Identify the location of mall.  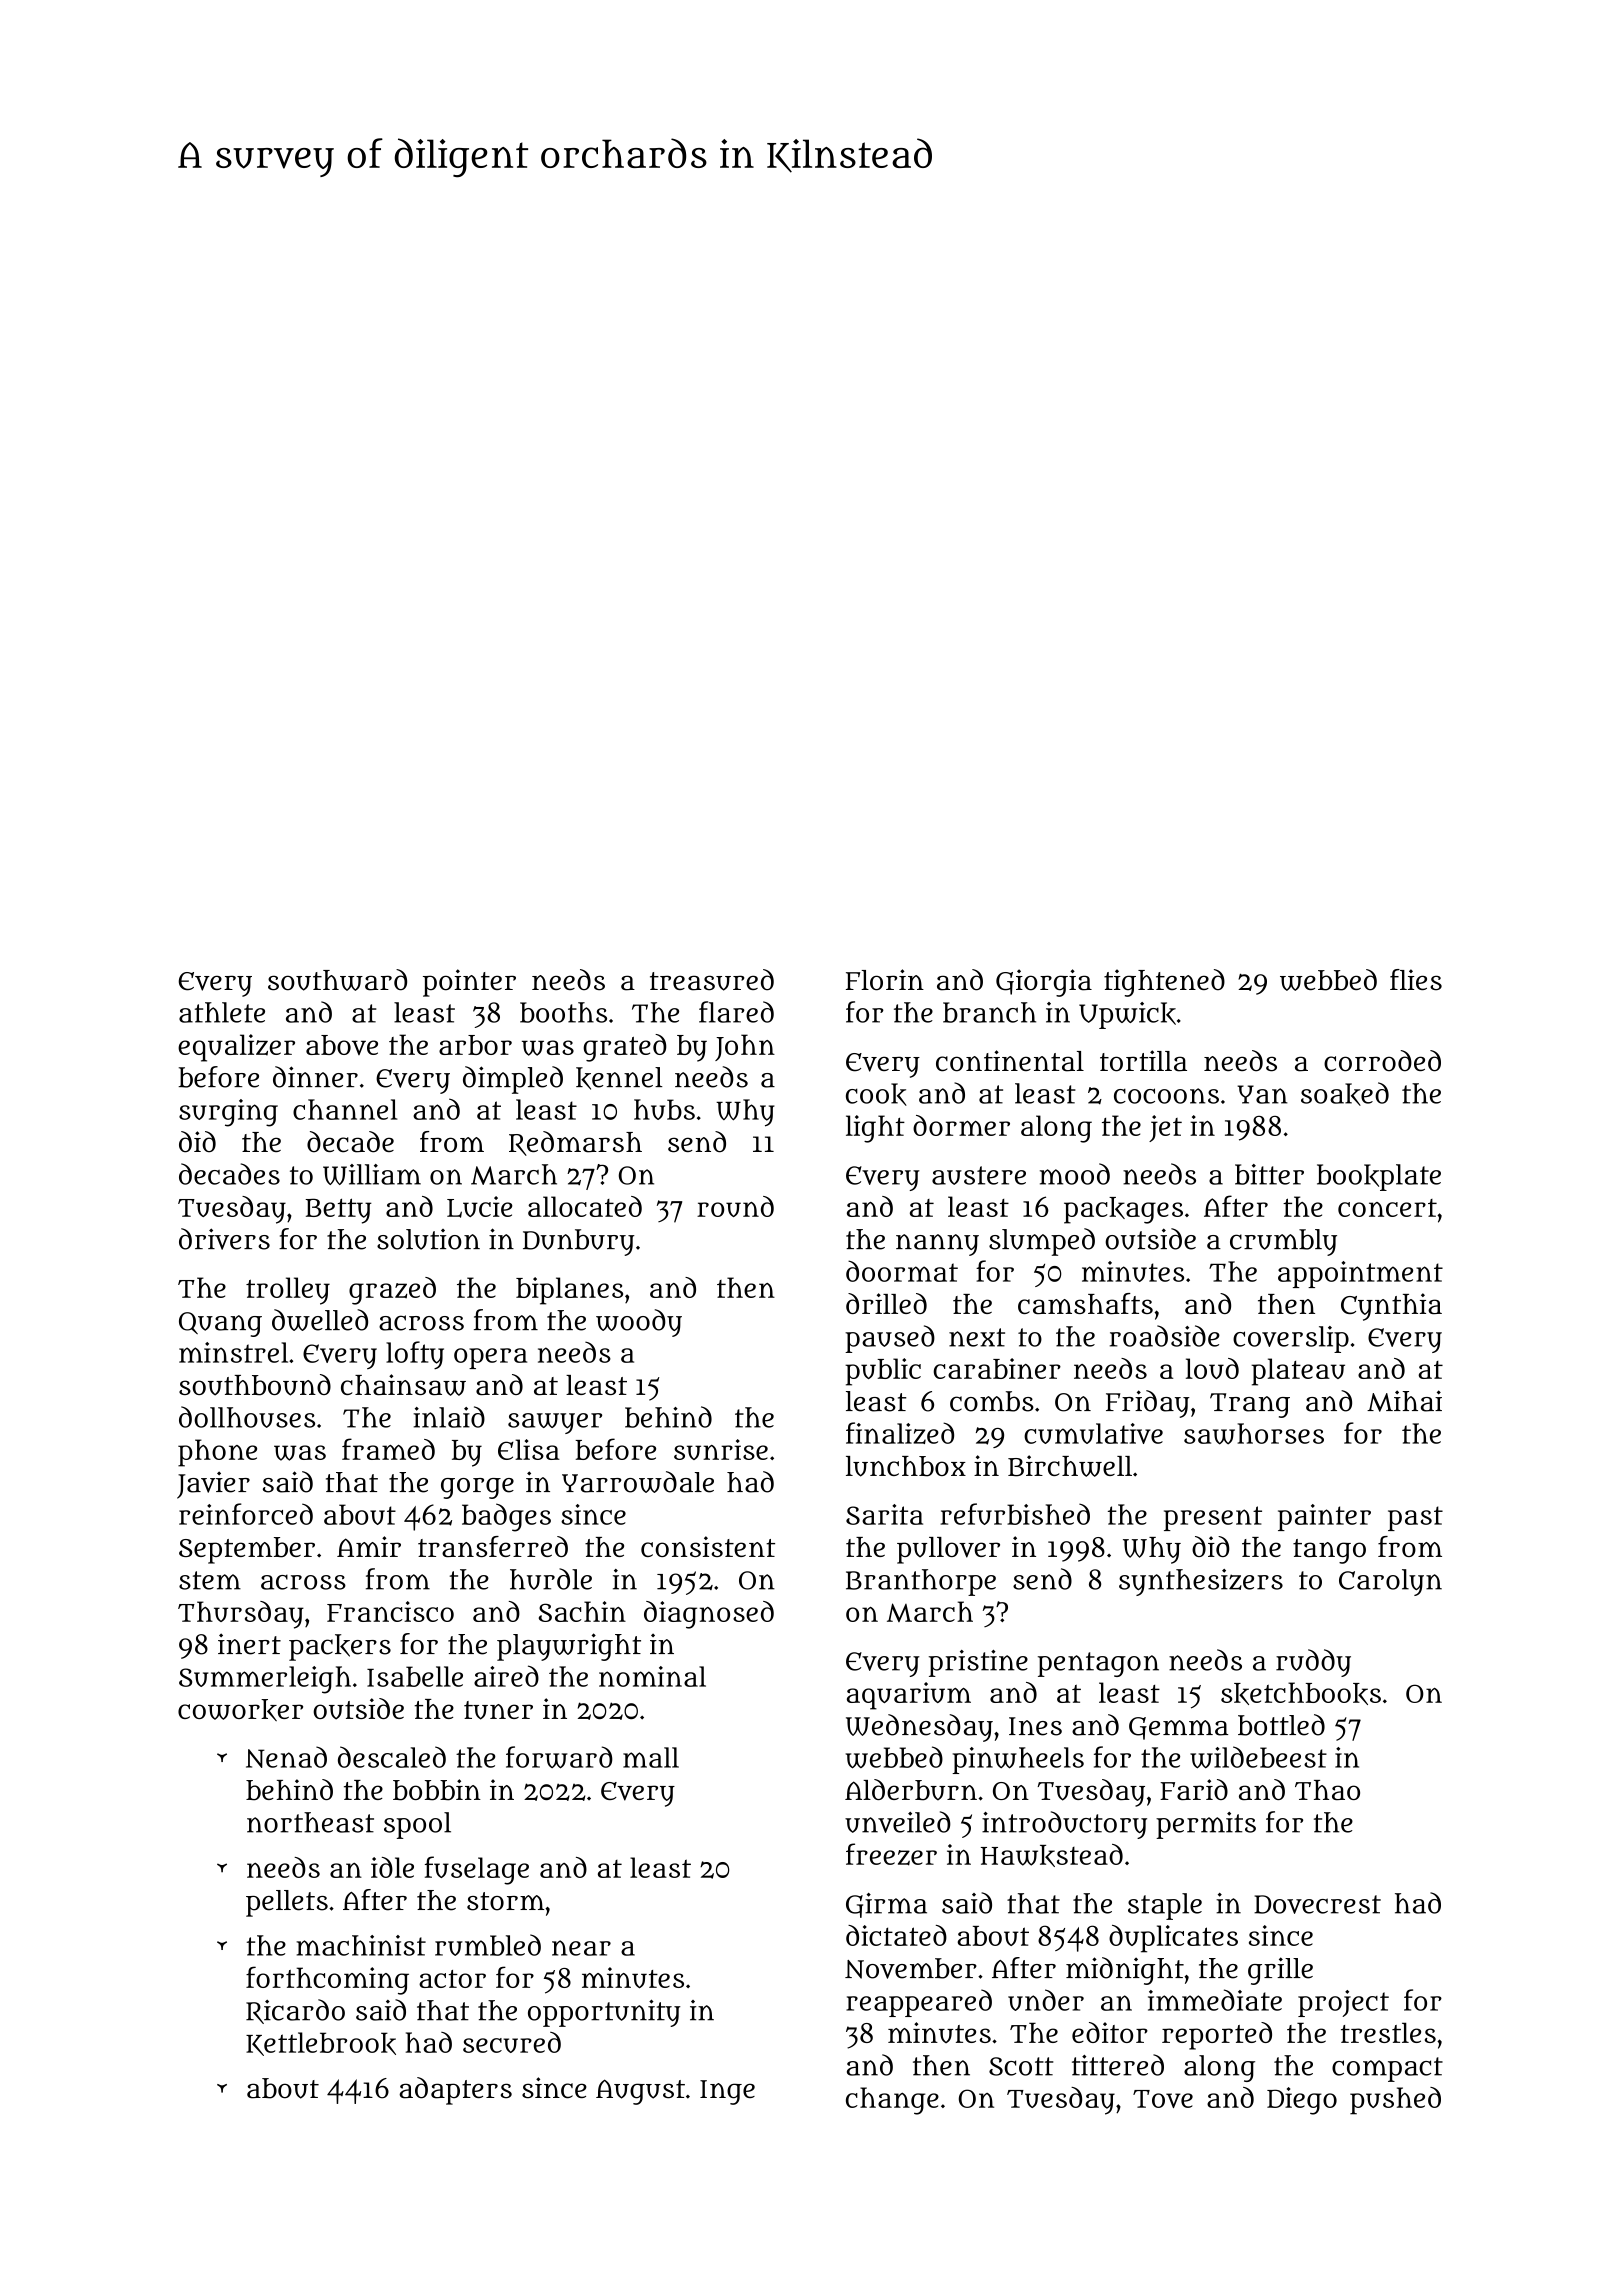
(651, 1757).
